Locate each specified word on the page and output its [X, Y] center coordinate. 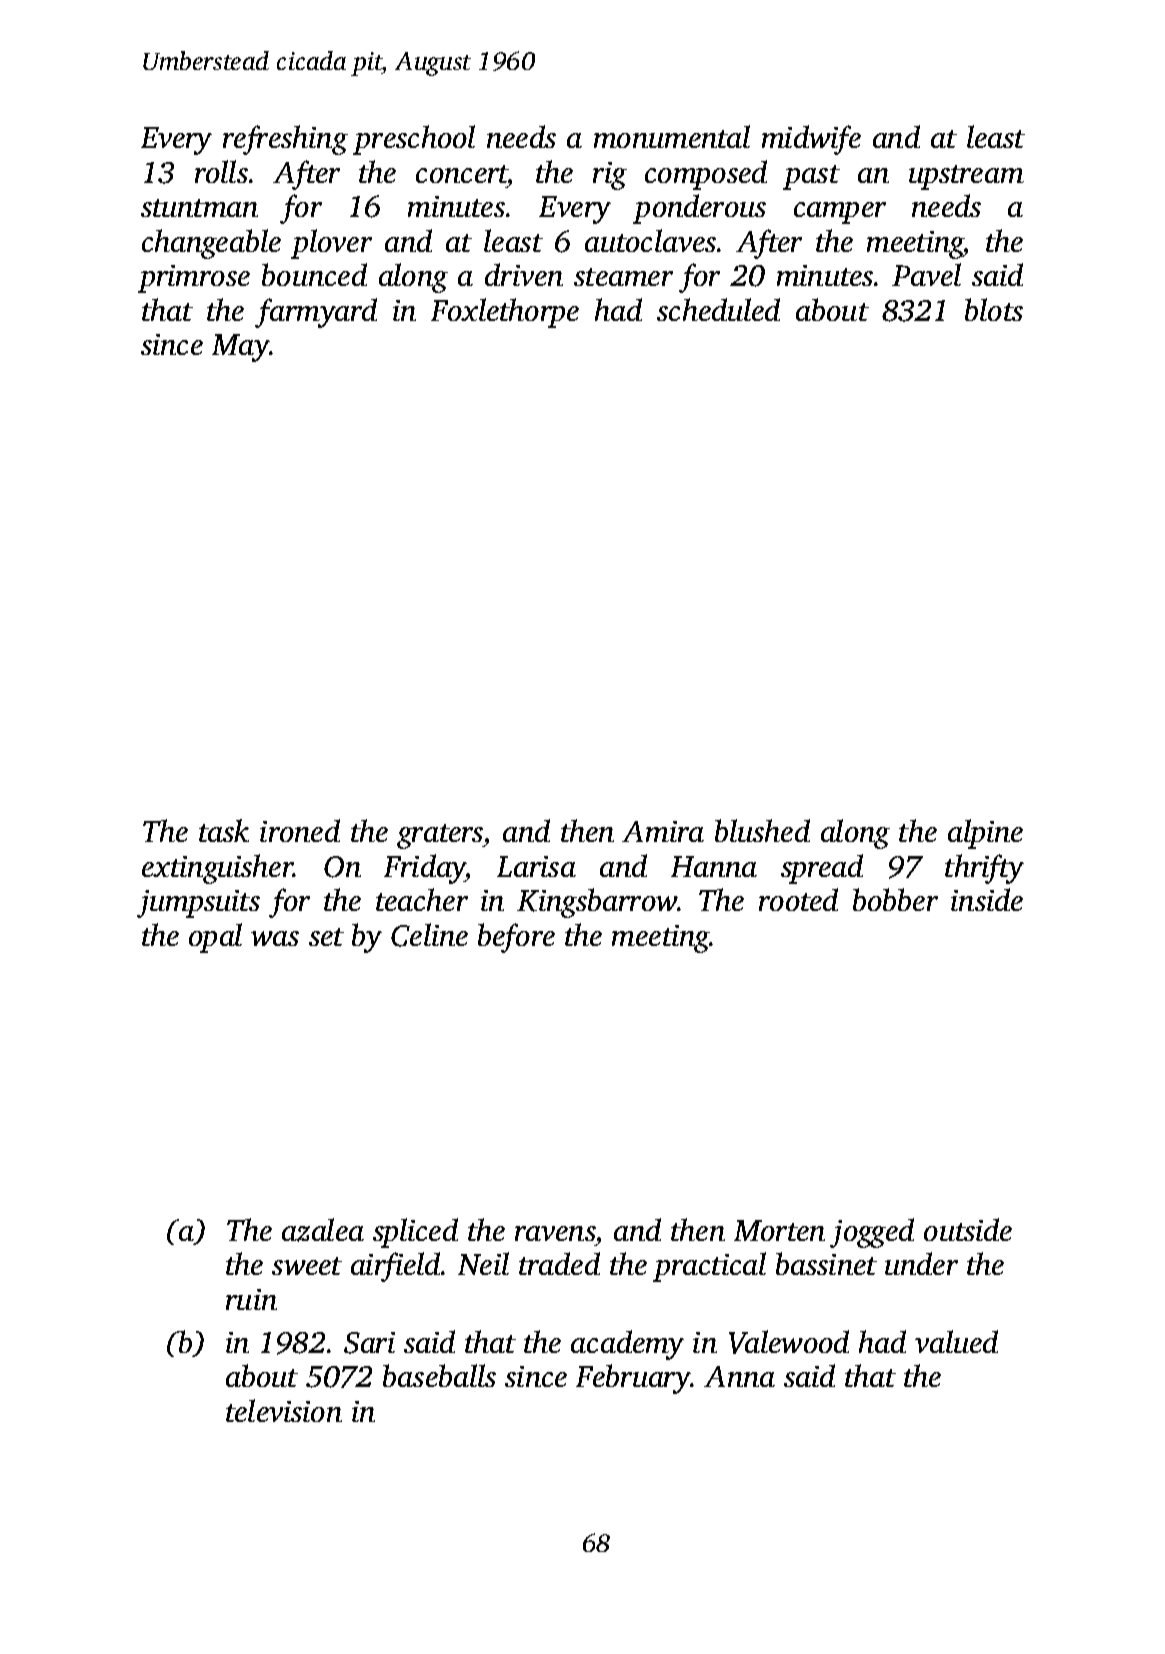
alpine [985, 834]
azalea [323, 1230]
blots [994, 309]
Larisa [536, 866]
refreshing [285, 140]
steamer [623, 277]
